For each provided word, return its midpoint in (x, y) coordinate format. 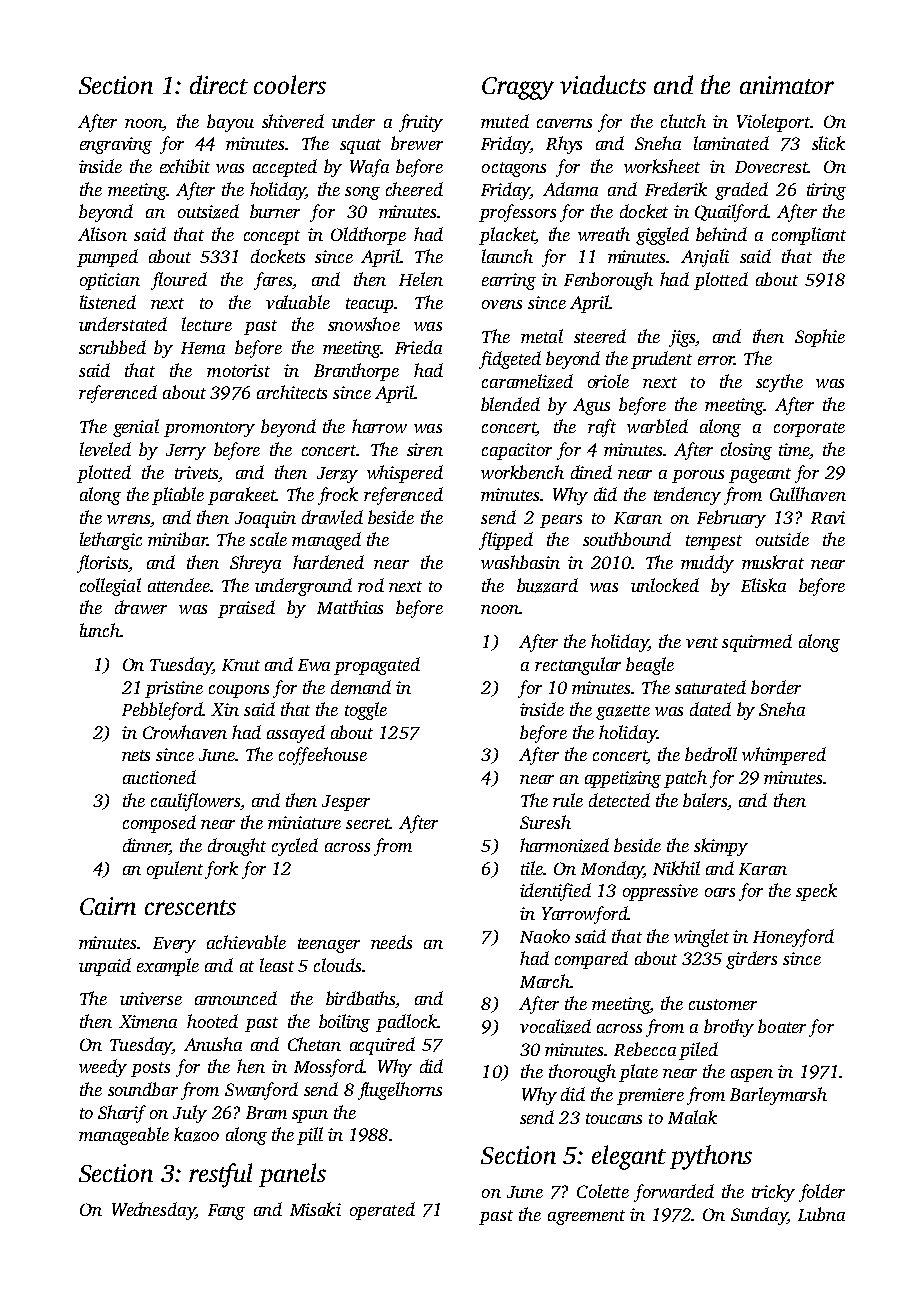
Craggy (518, 88)
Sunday (759, 1216)
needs (391, 942)
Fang (226, 1212)
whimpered (784, 756)
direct (219, 84)
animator (787, 85)
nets (136, 755)
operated (382, 1211)
